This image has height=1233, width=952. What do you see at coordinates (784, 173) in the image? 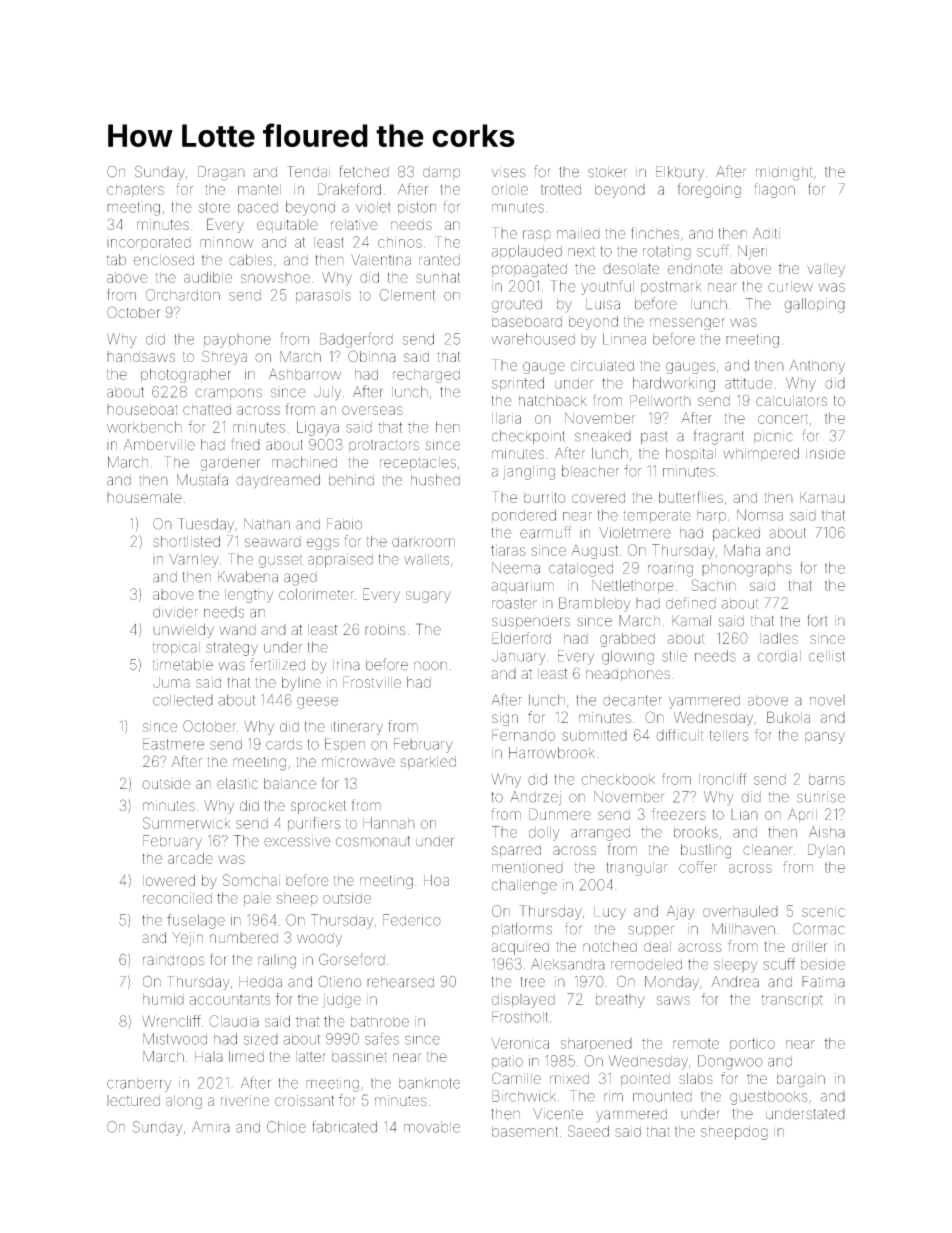
I see `midnight` at bounding box center [784, 173].
